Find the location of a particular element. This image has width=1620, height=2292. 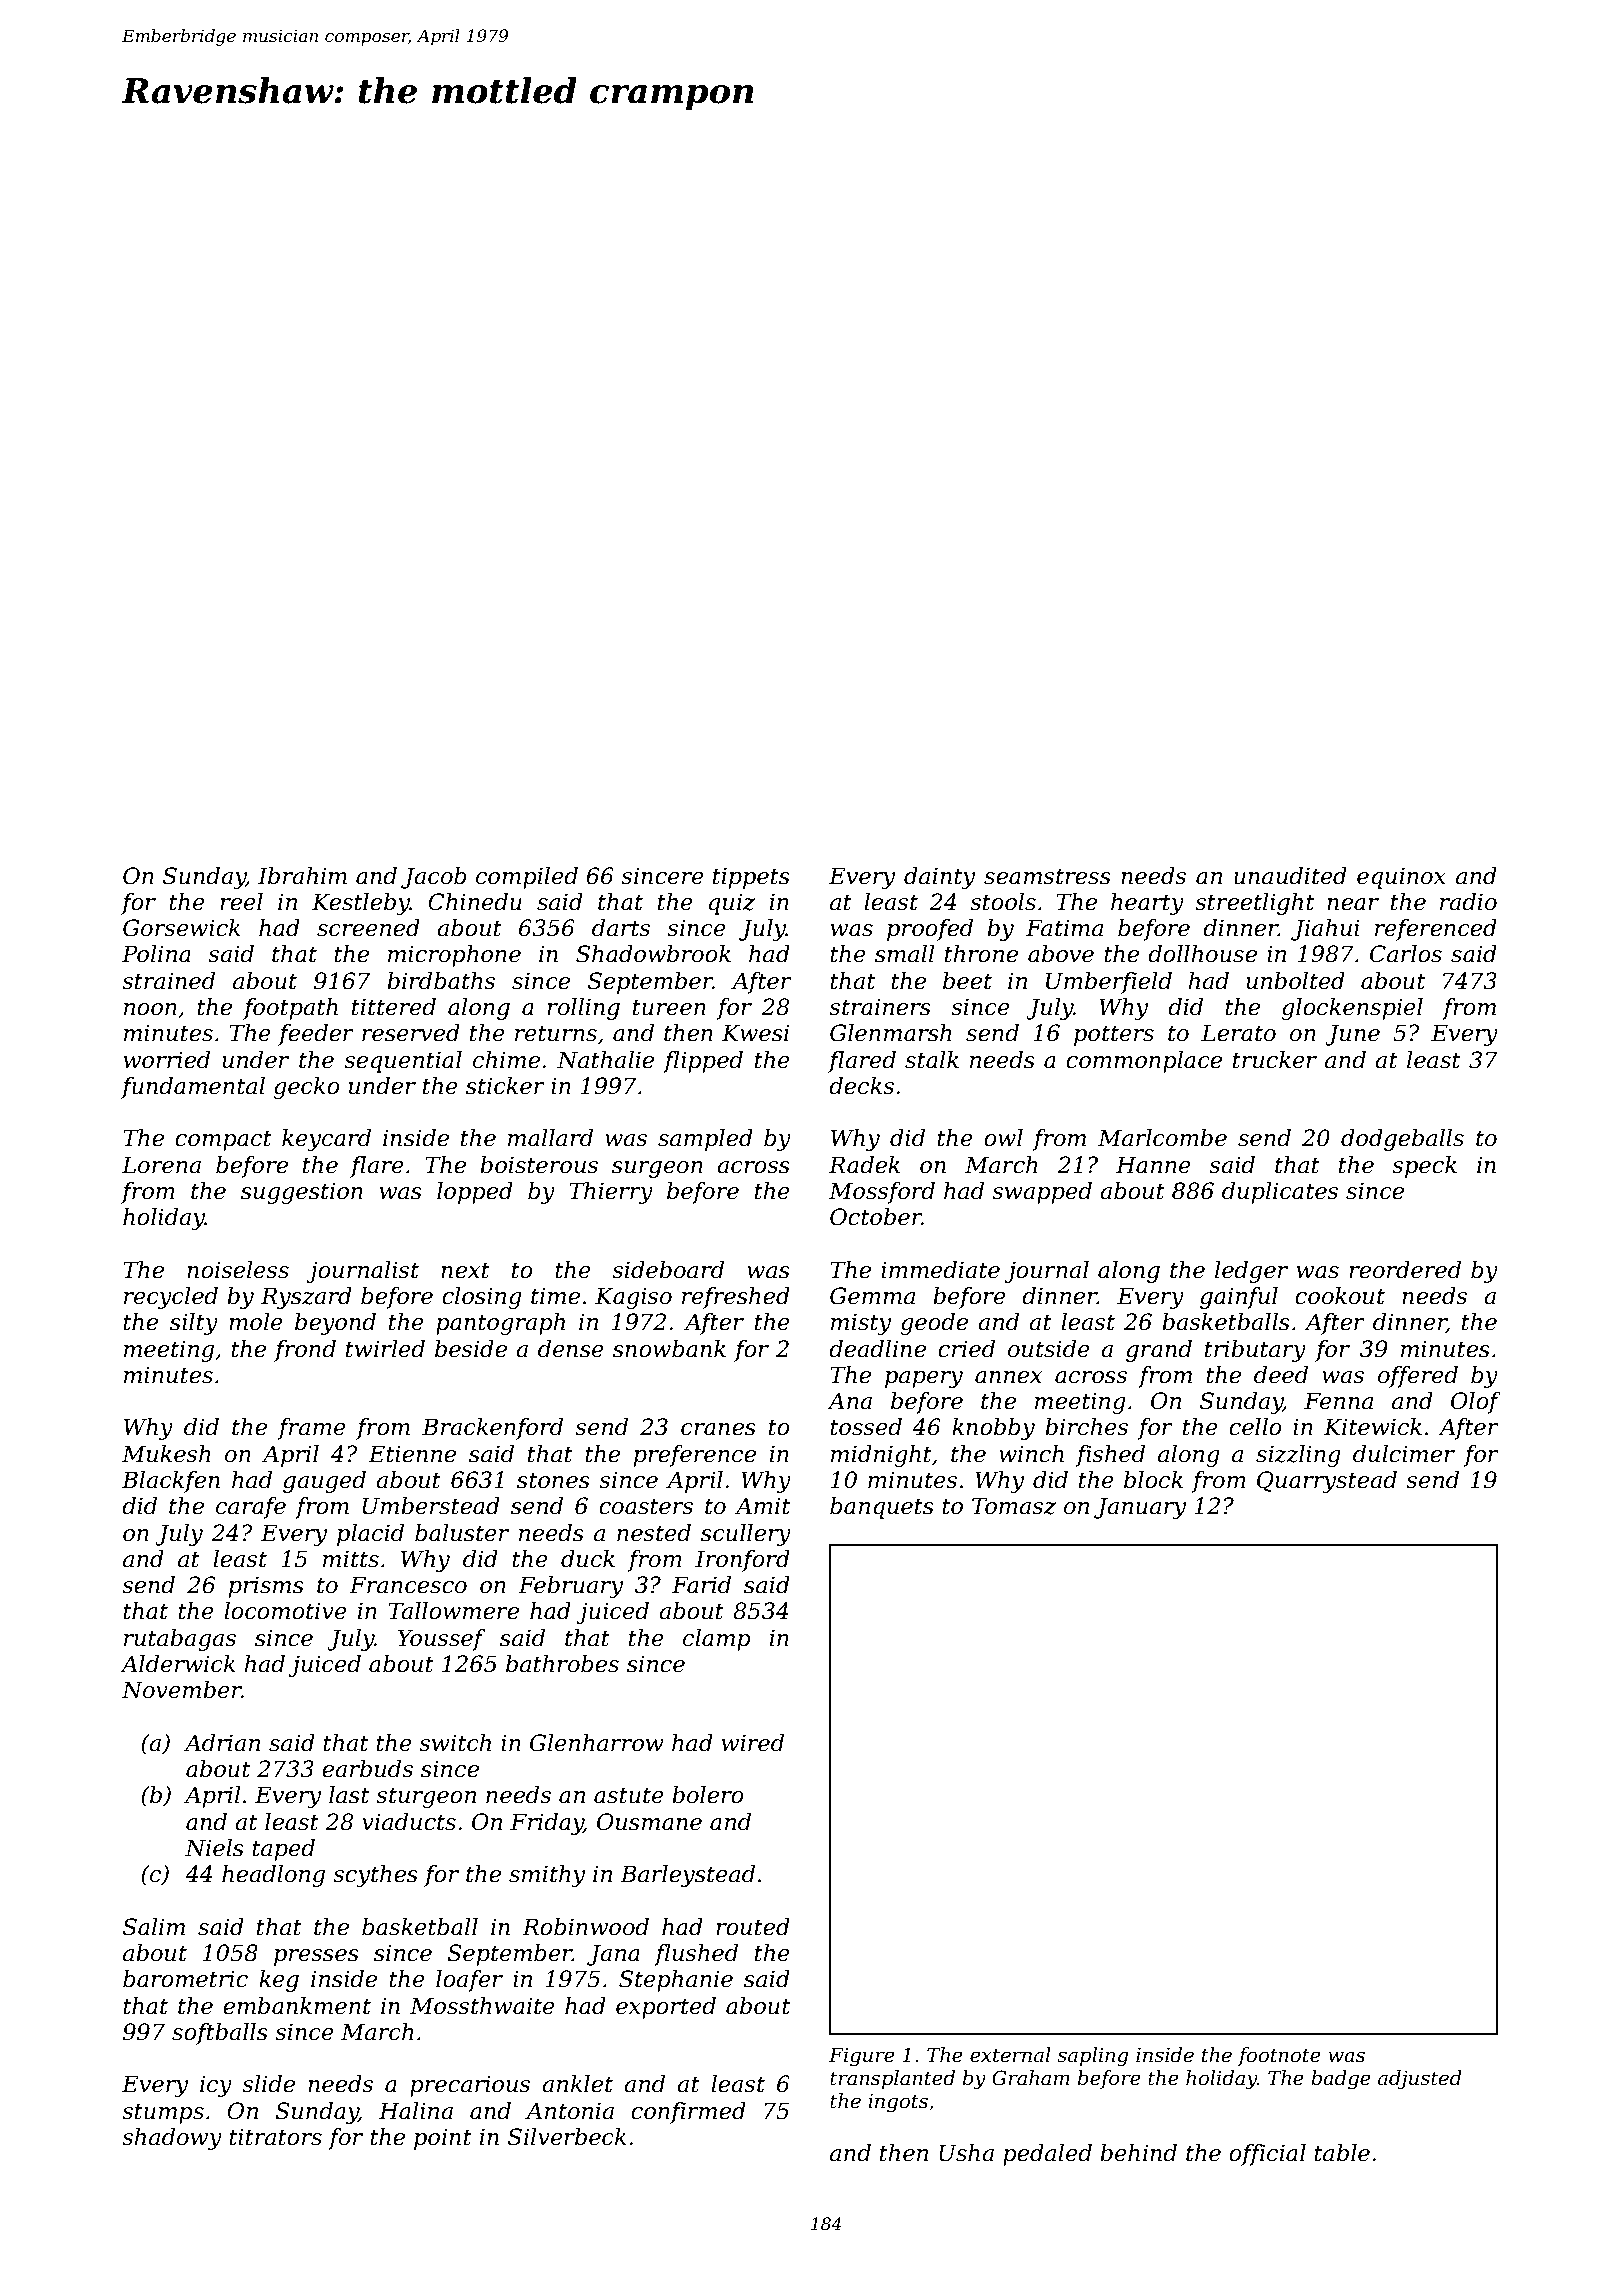

bolero is located at coordinates (708, 1795).
